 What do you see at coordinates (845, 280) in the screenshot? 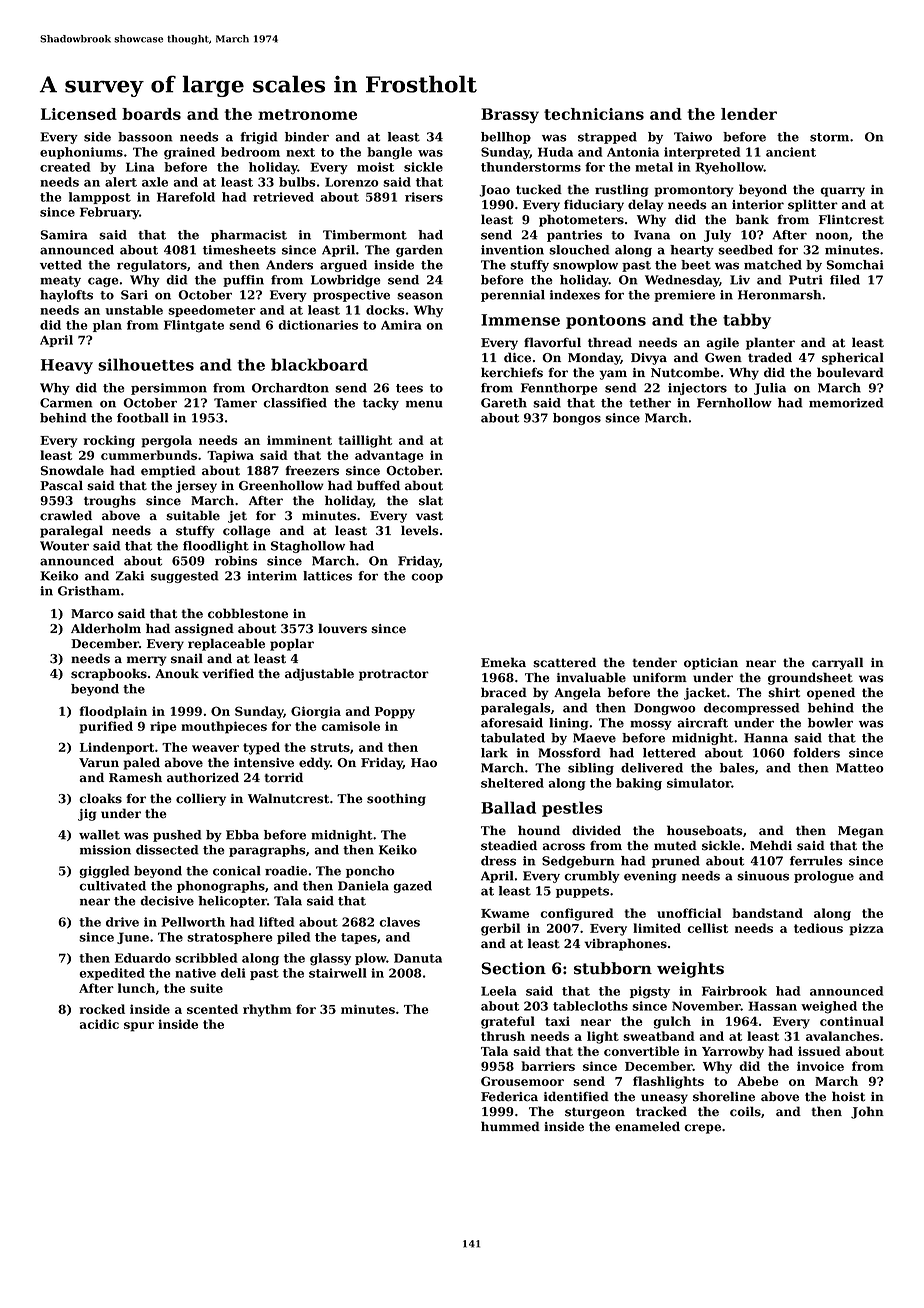
I see `filed` at bounding box center [845, 280].
